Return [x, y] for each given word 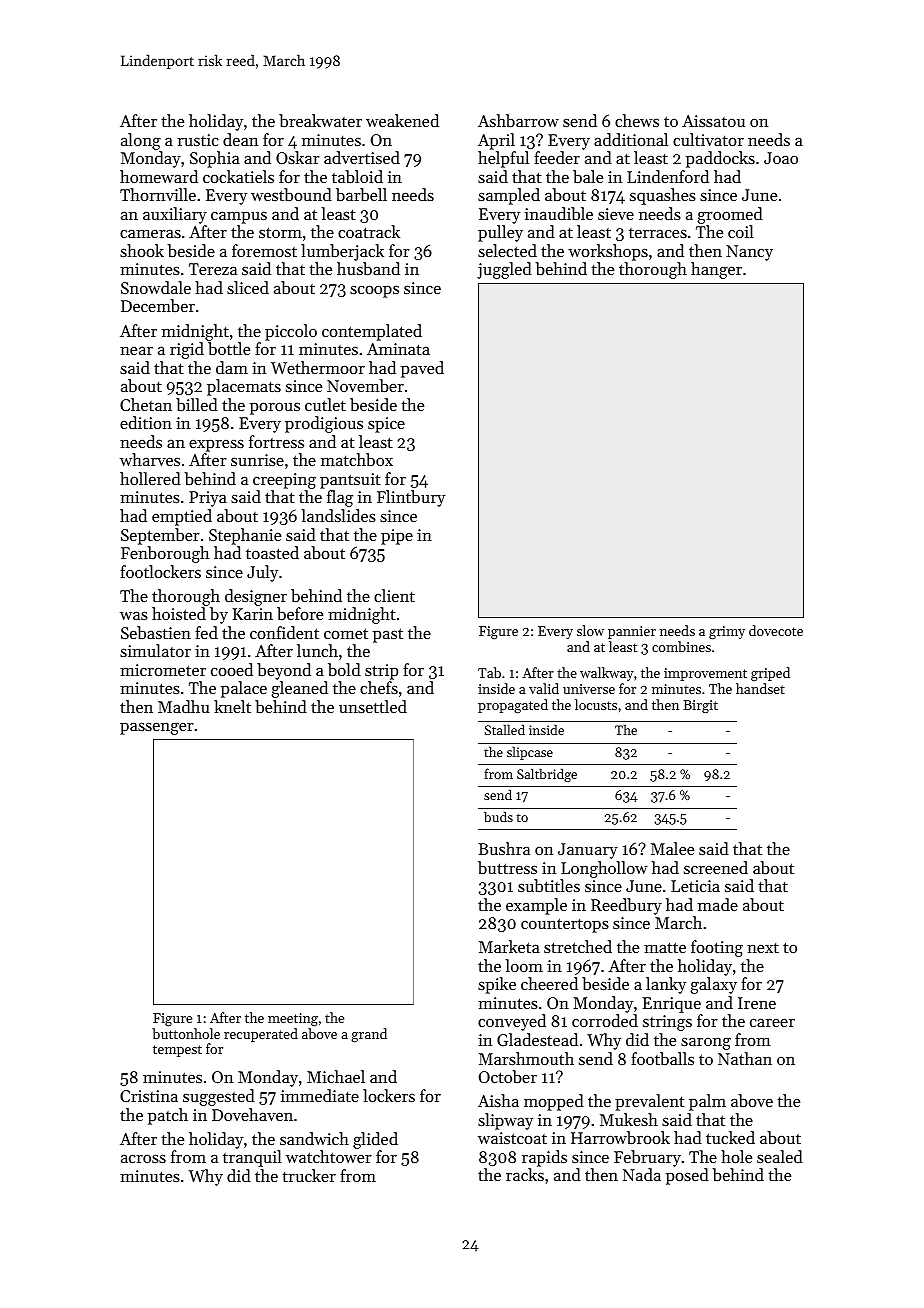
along [141, 141]
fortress [276, 441]
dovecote [776, 630]
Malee [672, 848]
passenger [157, 728]
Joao [781, 158]
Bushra [504, 848]
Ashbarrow [518, 120]
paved [422, 369]
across [143, 1158]
